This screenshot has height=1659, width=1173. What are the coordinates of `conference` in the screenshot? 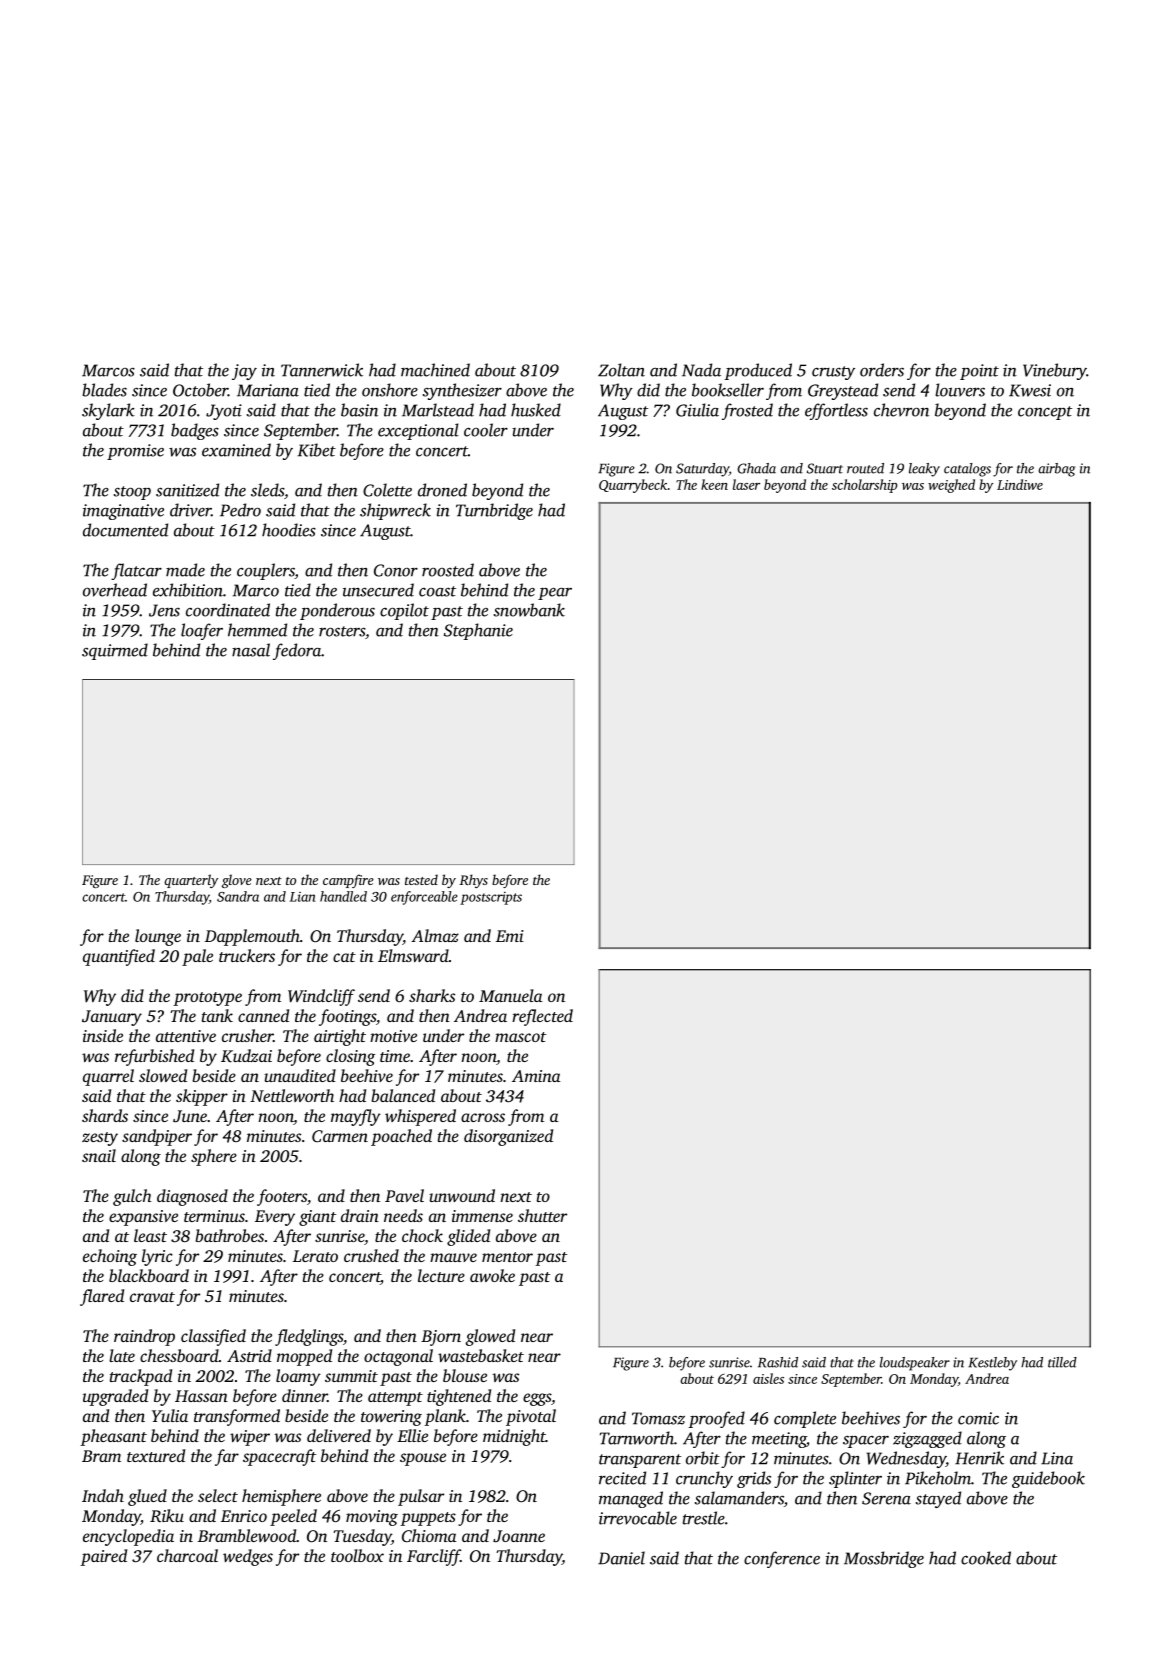 It's located at (782, 1559).
